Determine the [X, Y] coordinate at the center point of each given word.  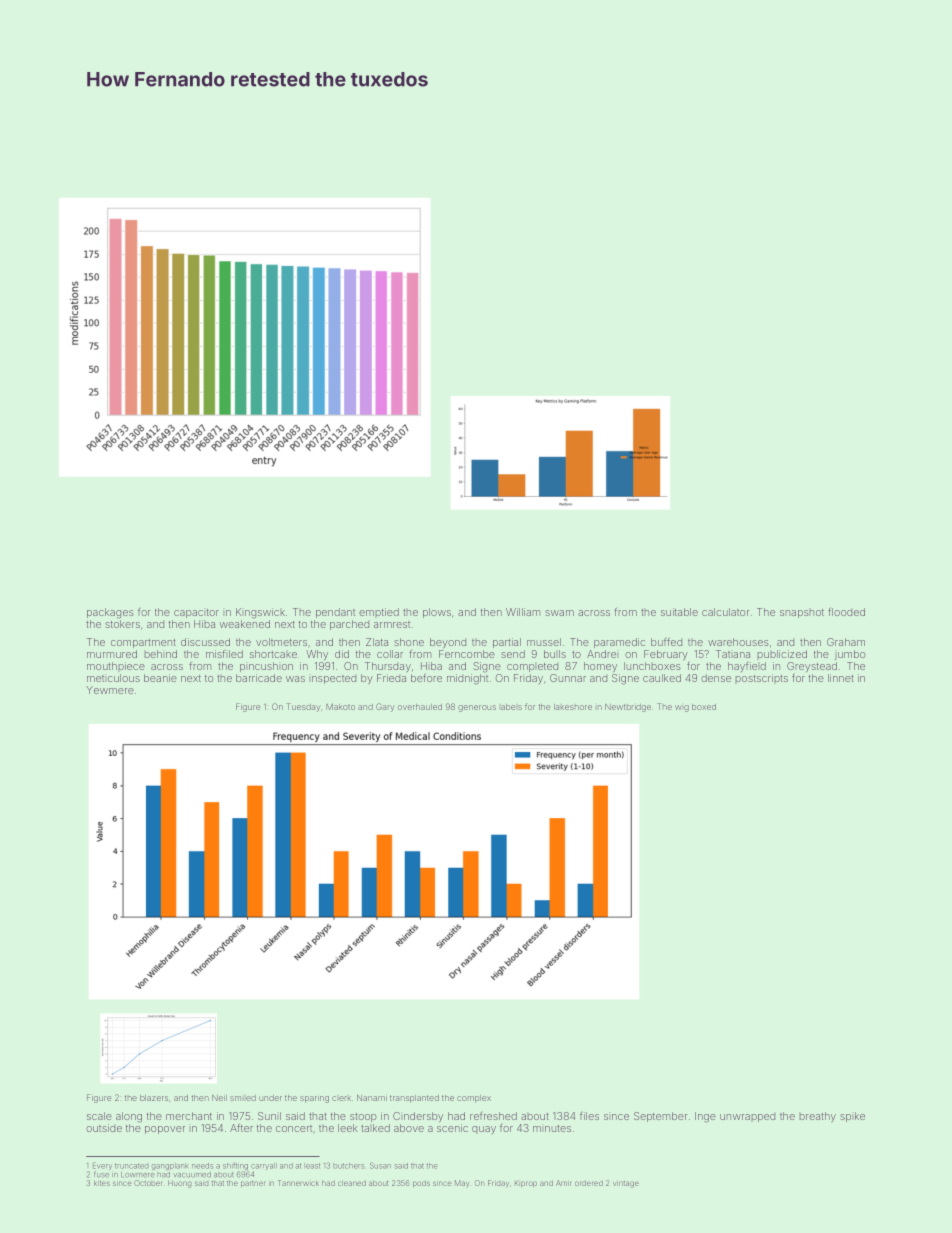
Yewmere [110, 690]
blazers [154, 1098]
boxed [704, 707]
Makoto [340, 706]
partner [253, 1184]
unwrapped [747, 1117]
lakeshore [573, 707]
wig [682, 708]
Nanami [372, 1097]
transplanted [414, 1099]
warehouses [738, 642]
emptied [379, 613]
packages [110, 613]
